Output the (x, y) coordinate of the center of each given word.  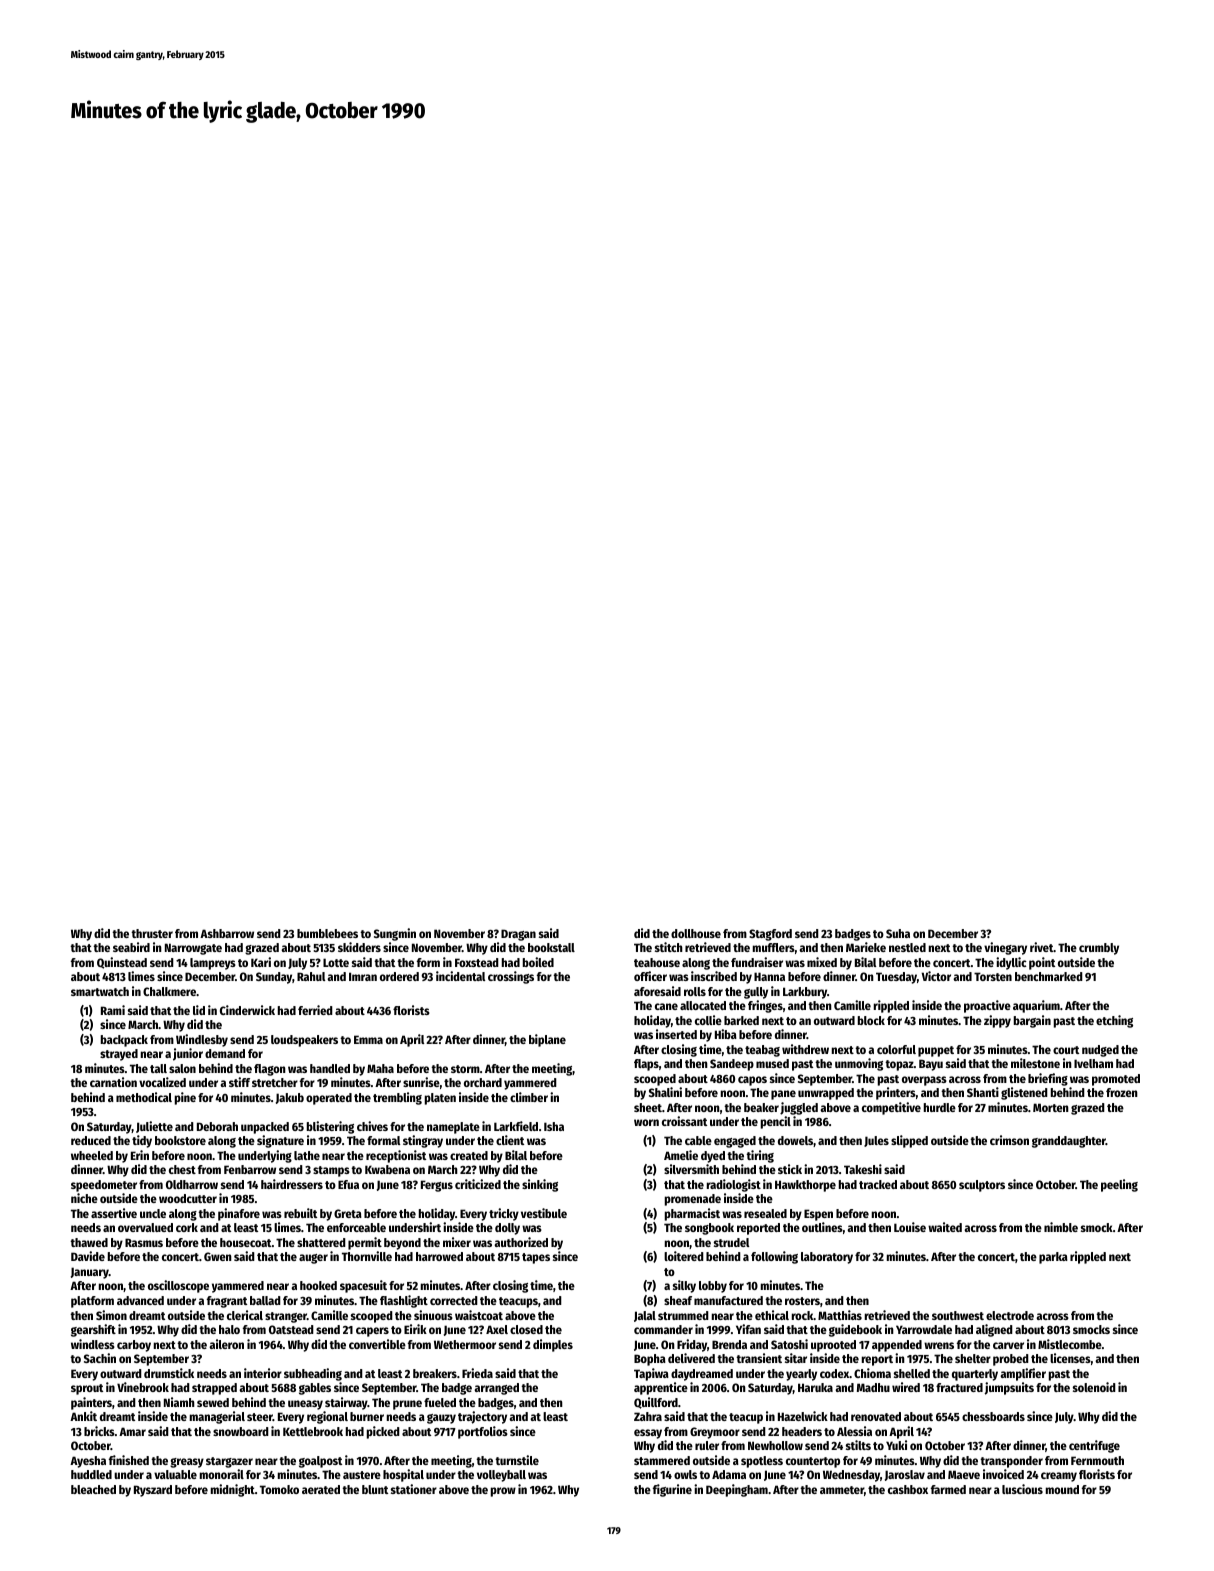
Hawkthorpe (805, 1186)
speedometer (104, 1186)
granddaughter (1069, 1142)
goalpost (320, 1462)
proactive (987, 1006)
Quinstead (122, 963)
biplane (547, 1040)
